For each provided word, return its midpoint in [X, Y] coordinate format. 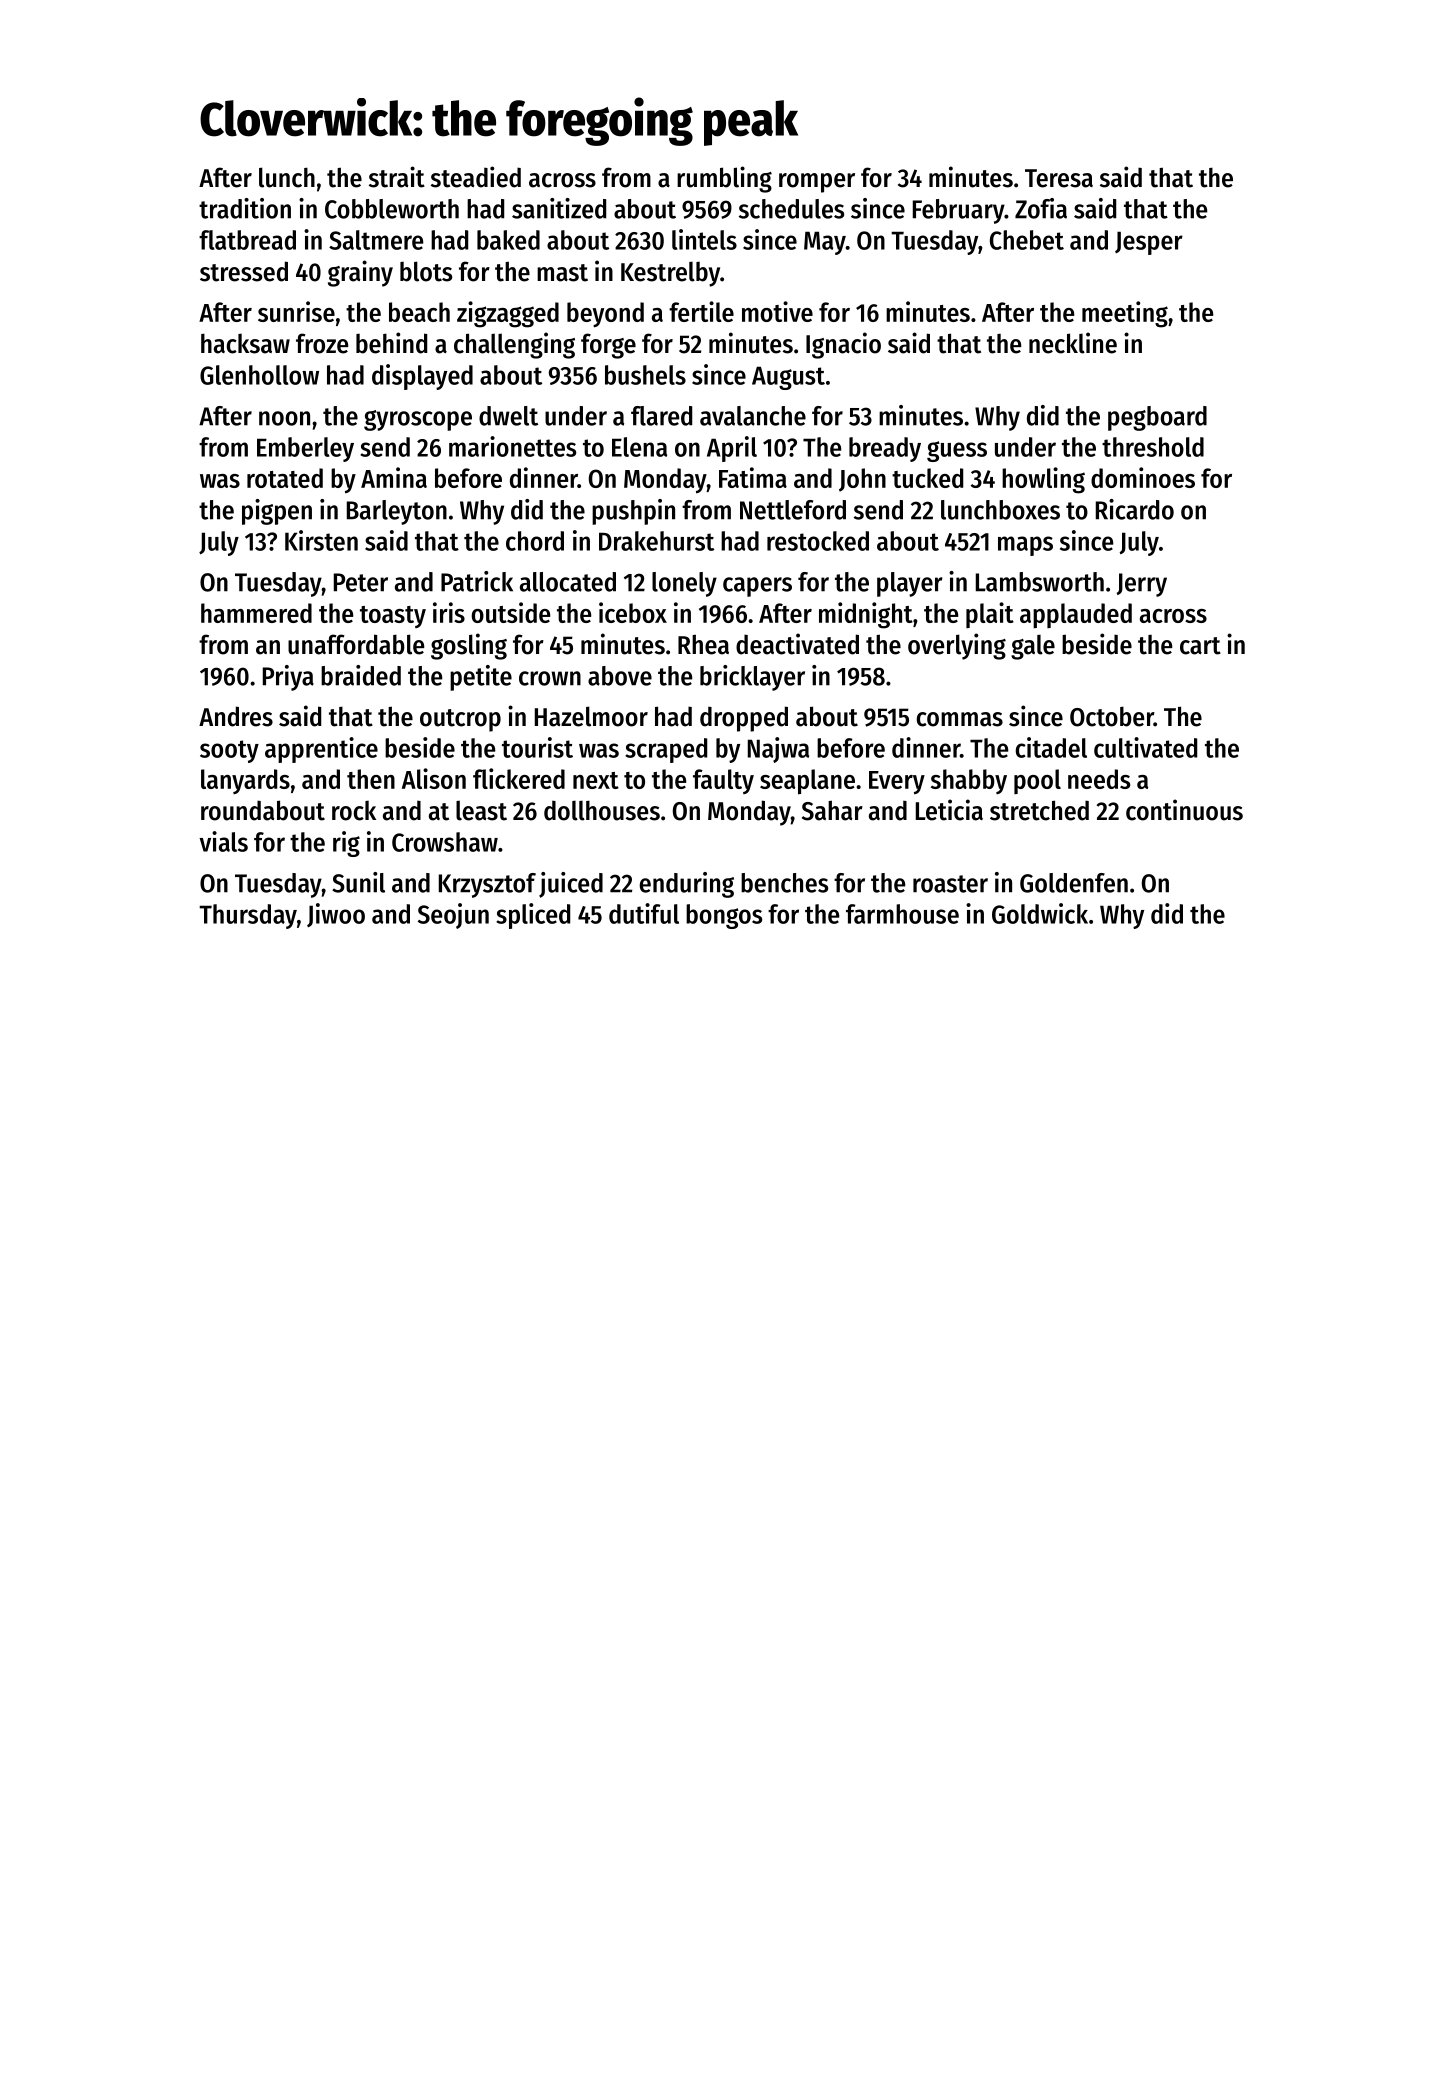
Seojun [453, 916]
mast [562, 273]
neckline [1073, 343]
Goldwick [1040, 913]
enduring [686, 885]
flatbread [247, 240]
